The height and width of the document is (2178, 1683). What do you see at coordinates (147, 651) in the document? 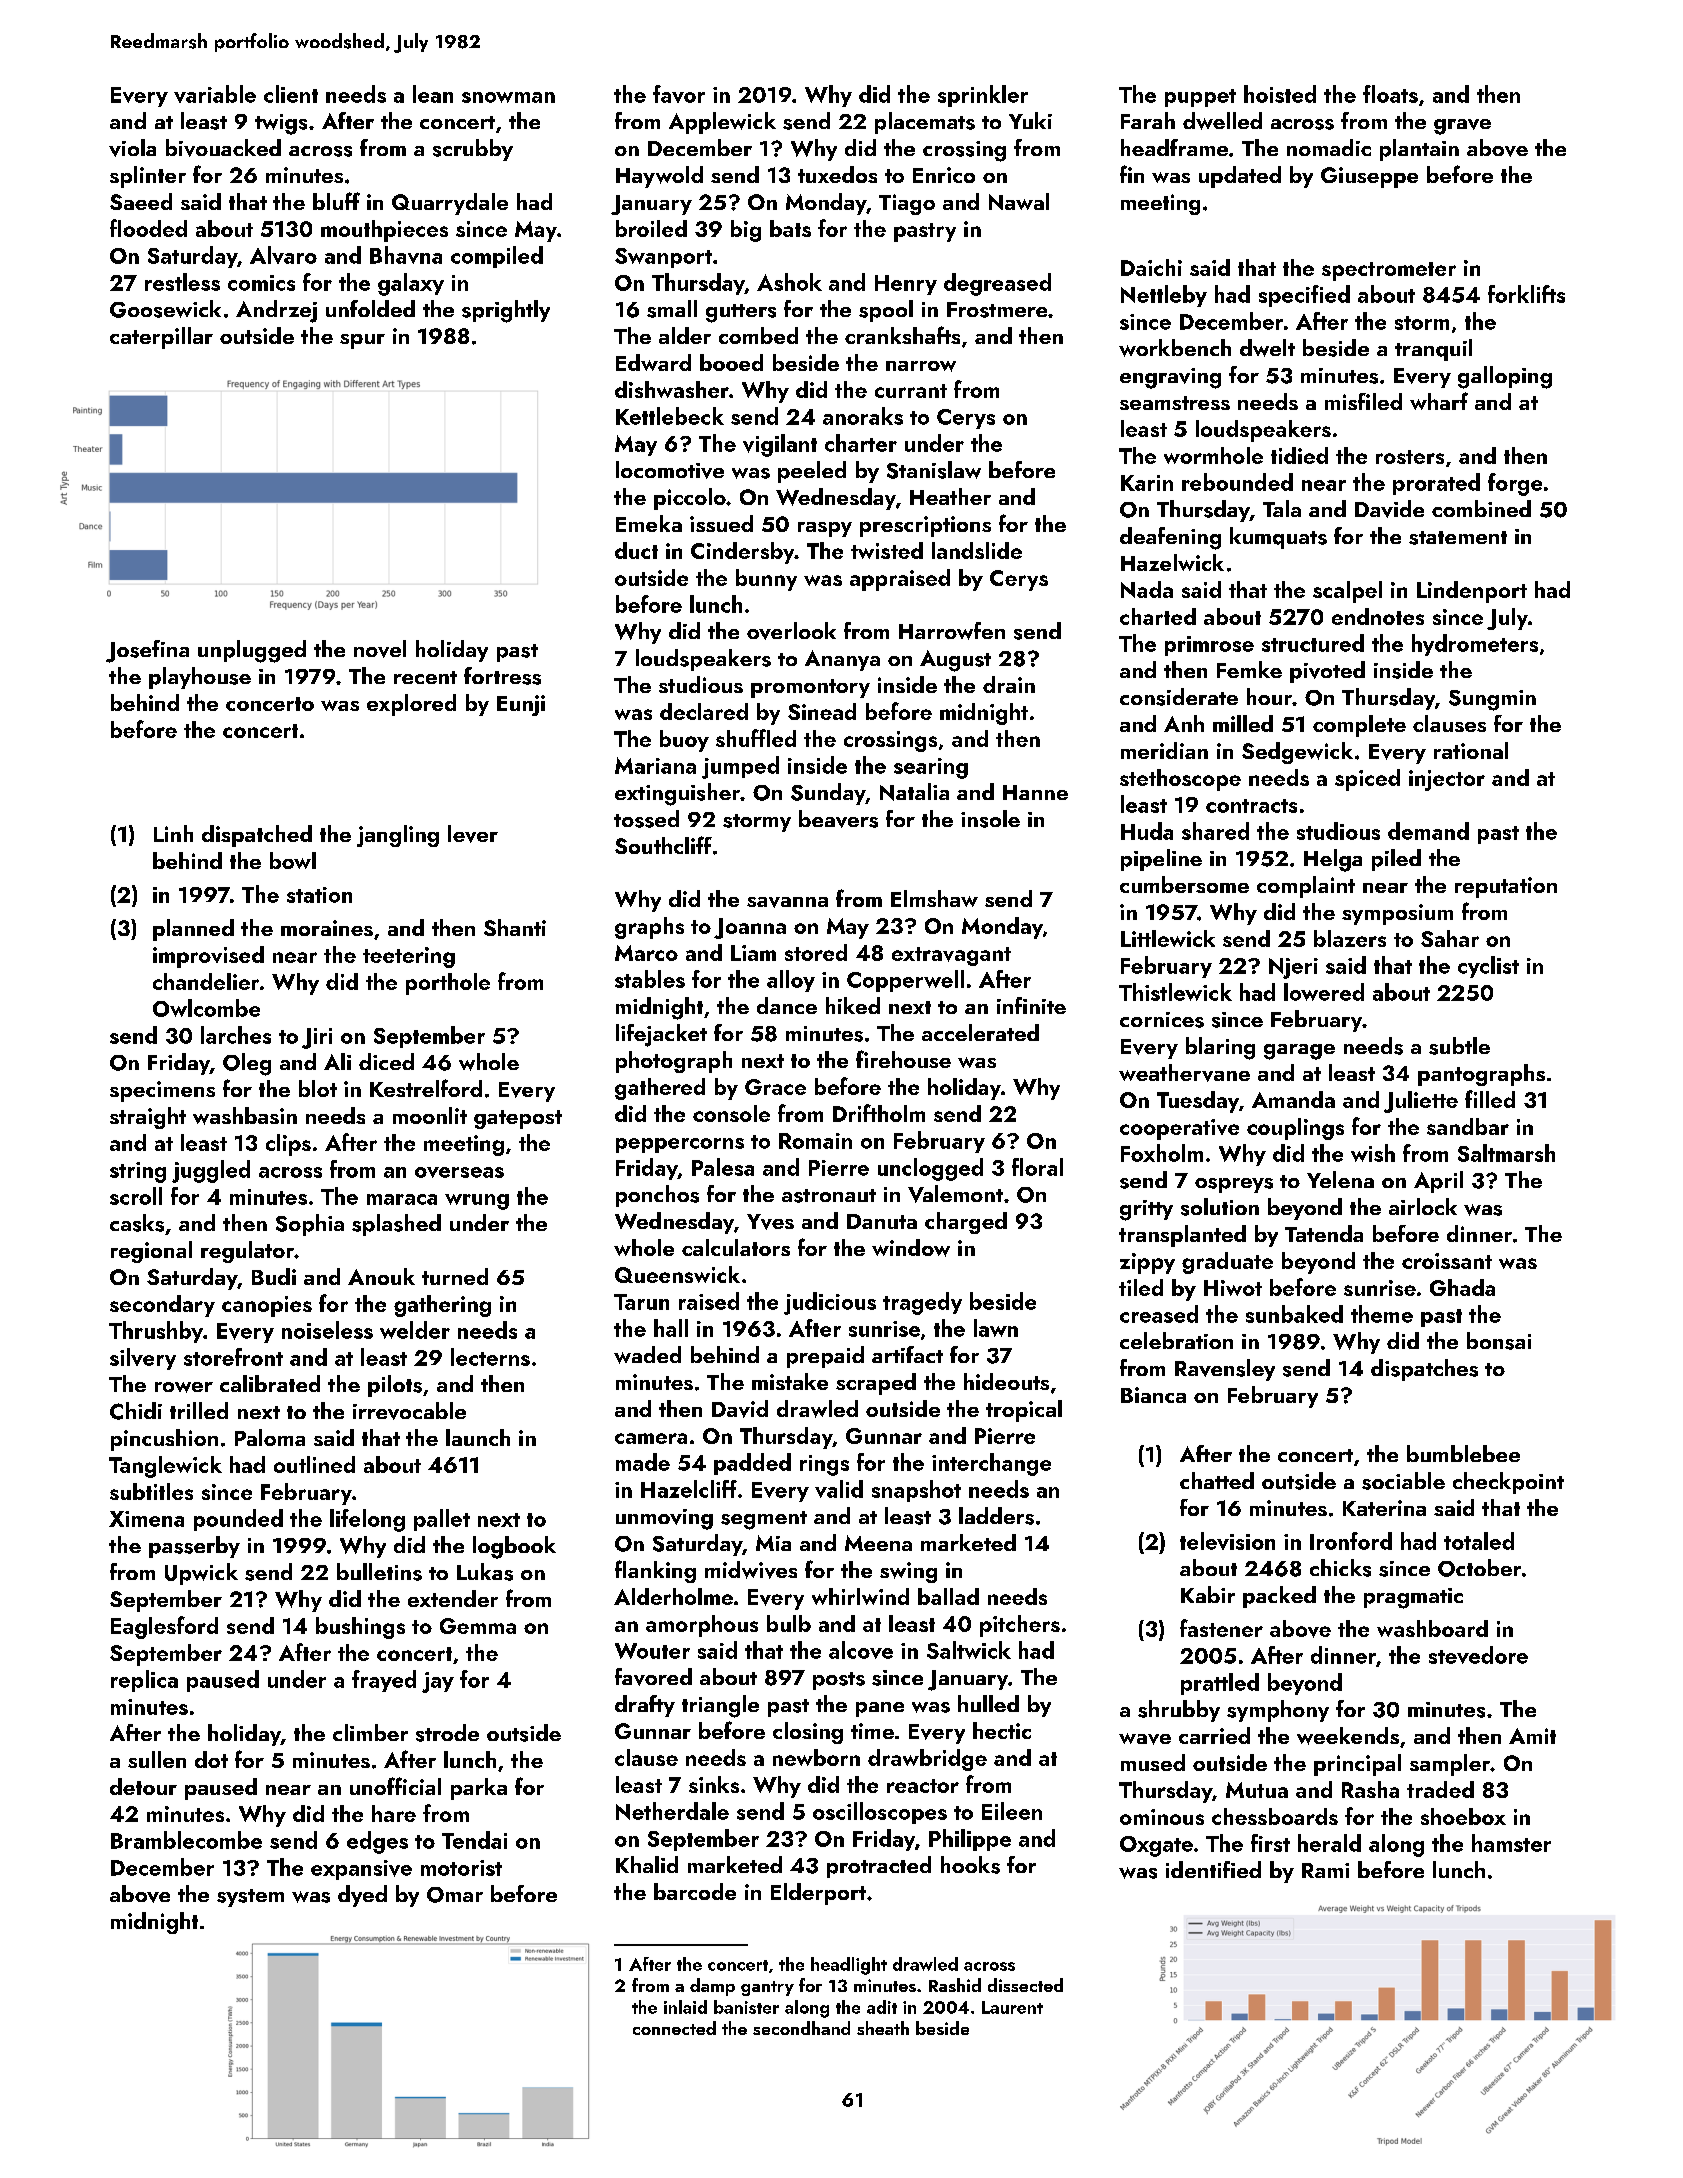
I see `Josefina` at bounding box center [147, 651].
